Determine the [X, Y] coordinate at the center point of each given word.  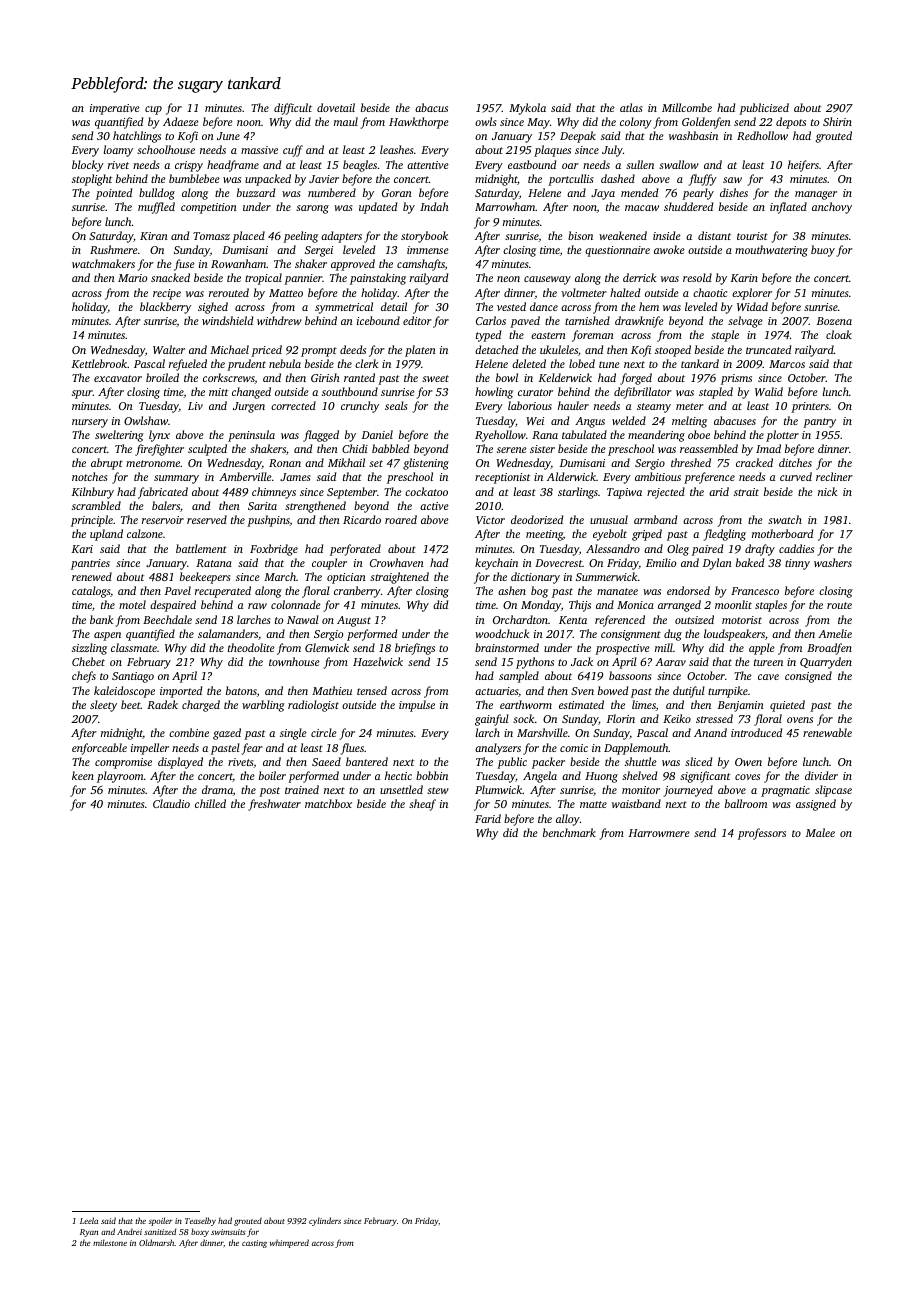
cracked [754, 462]
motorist [742, 620]
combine [189, 732]
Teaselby [200, 1221]
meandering [656, 436]
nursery [90, 423]
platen [420, 351]
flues [352, 749]
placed [248, 237]
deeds [353, 349]
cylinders [325, 1221]
